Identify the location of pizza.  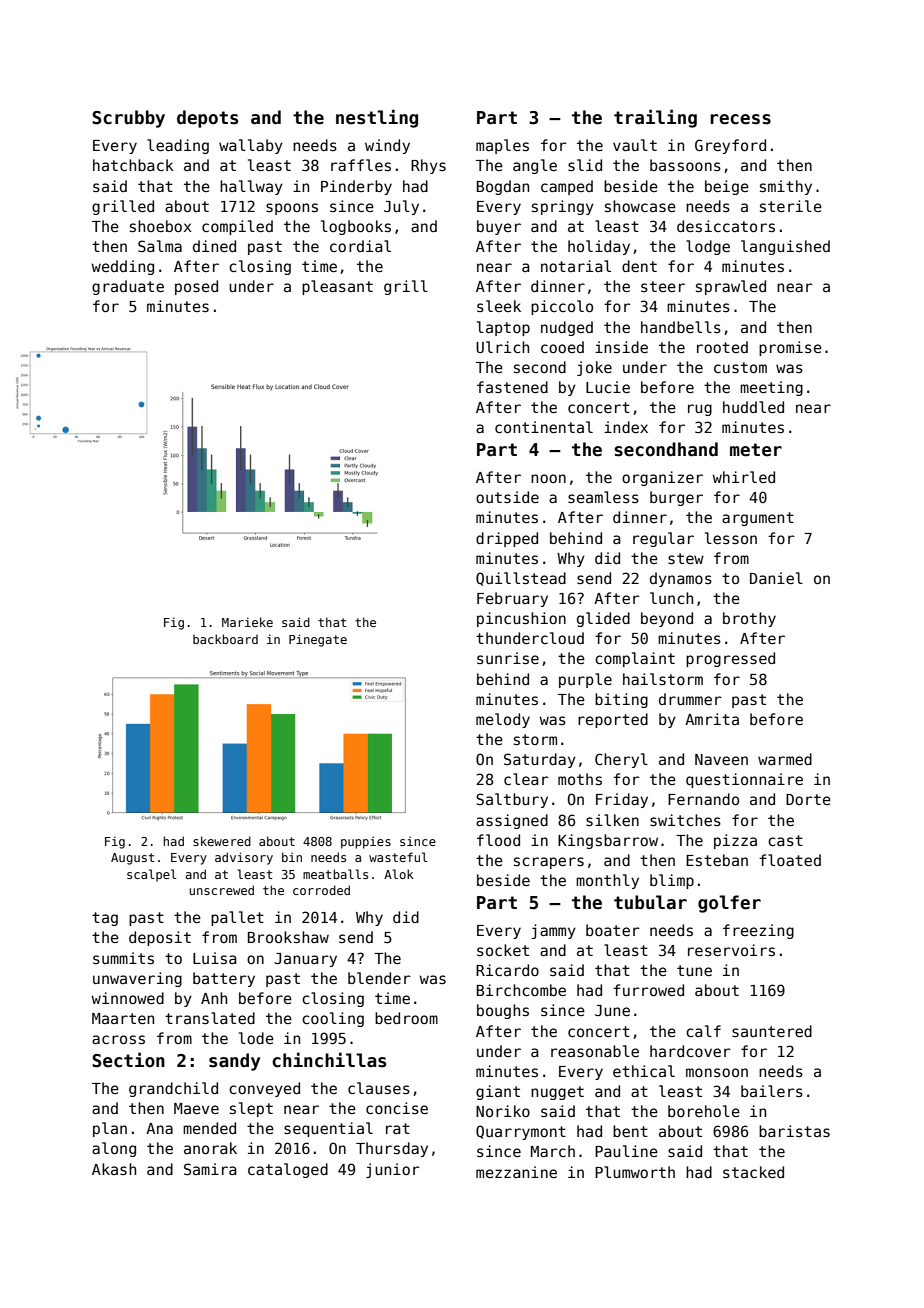
(735, 841).
